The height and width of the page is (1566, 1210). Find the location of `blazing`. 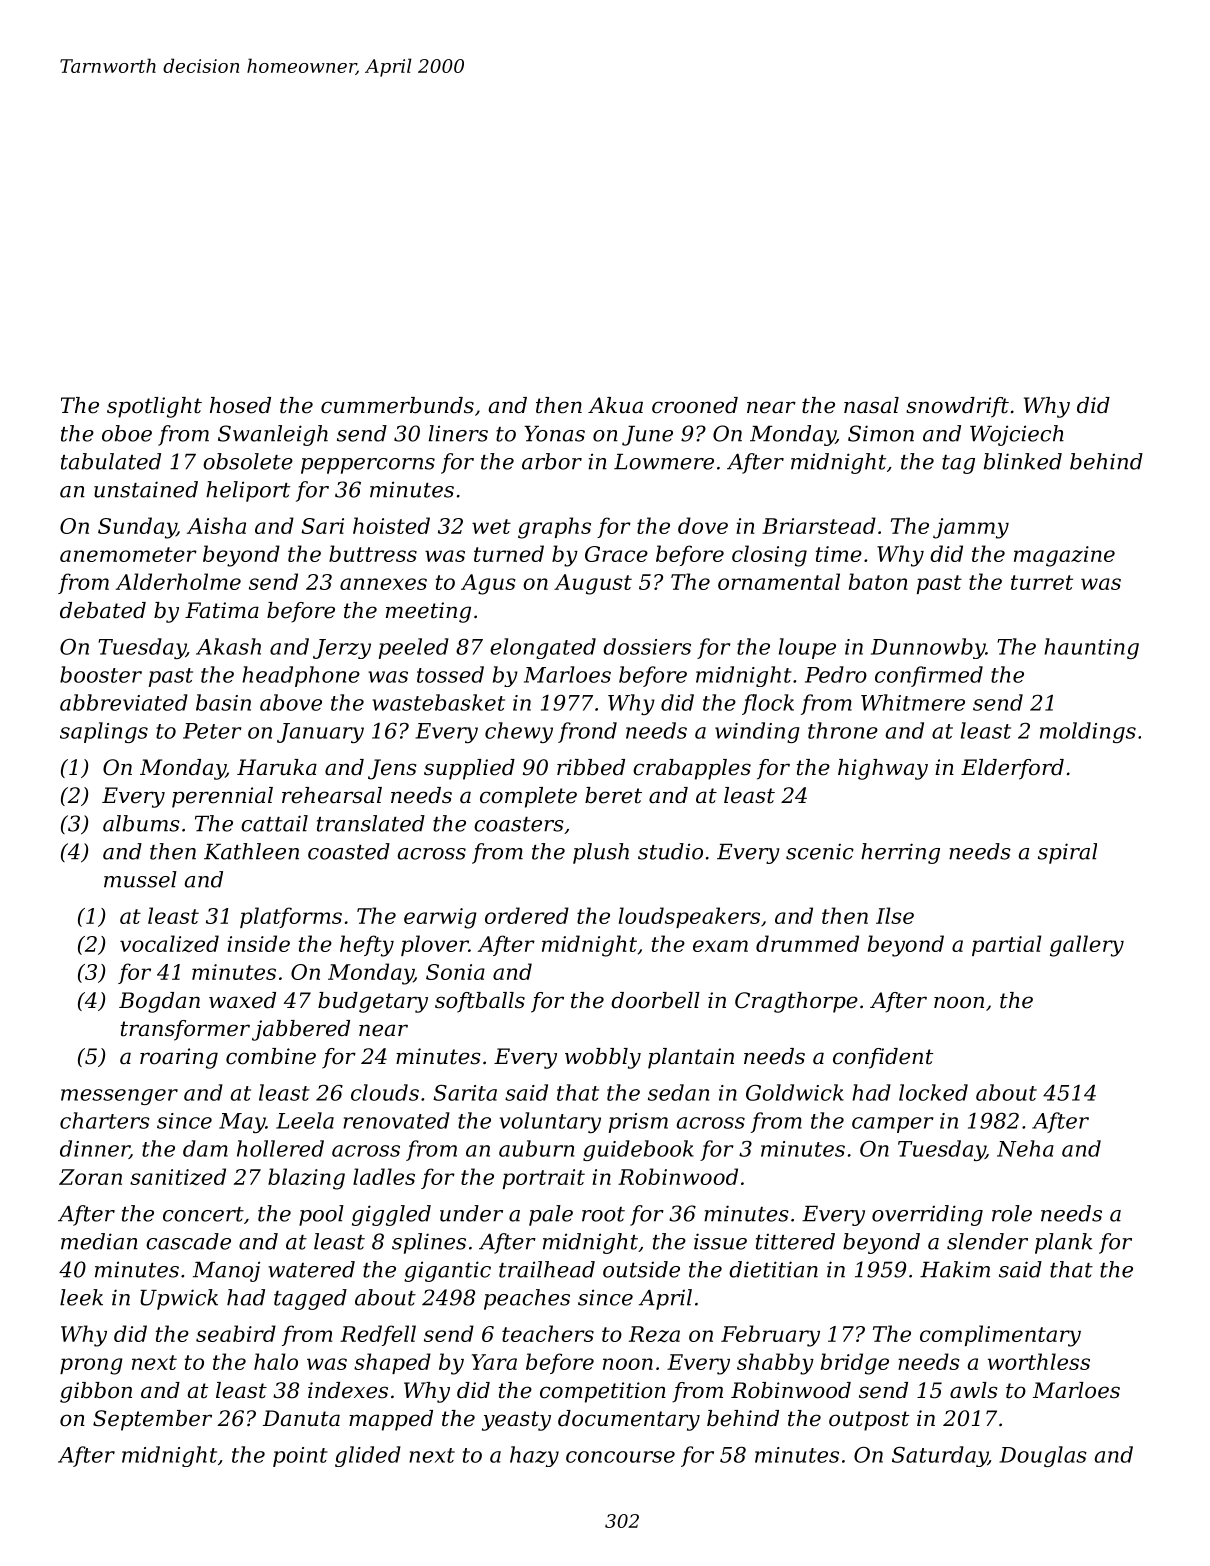

blazing is located at coordinates (306, 1179).
